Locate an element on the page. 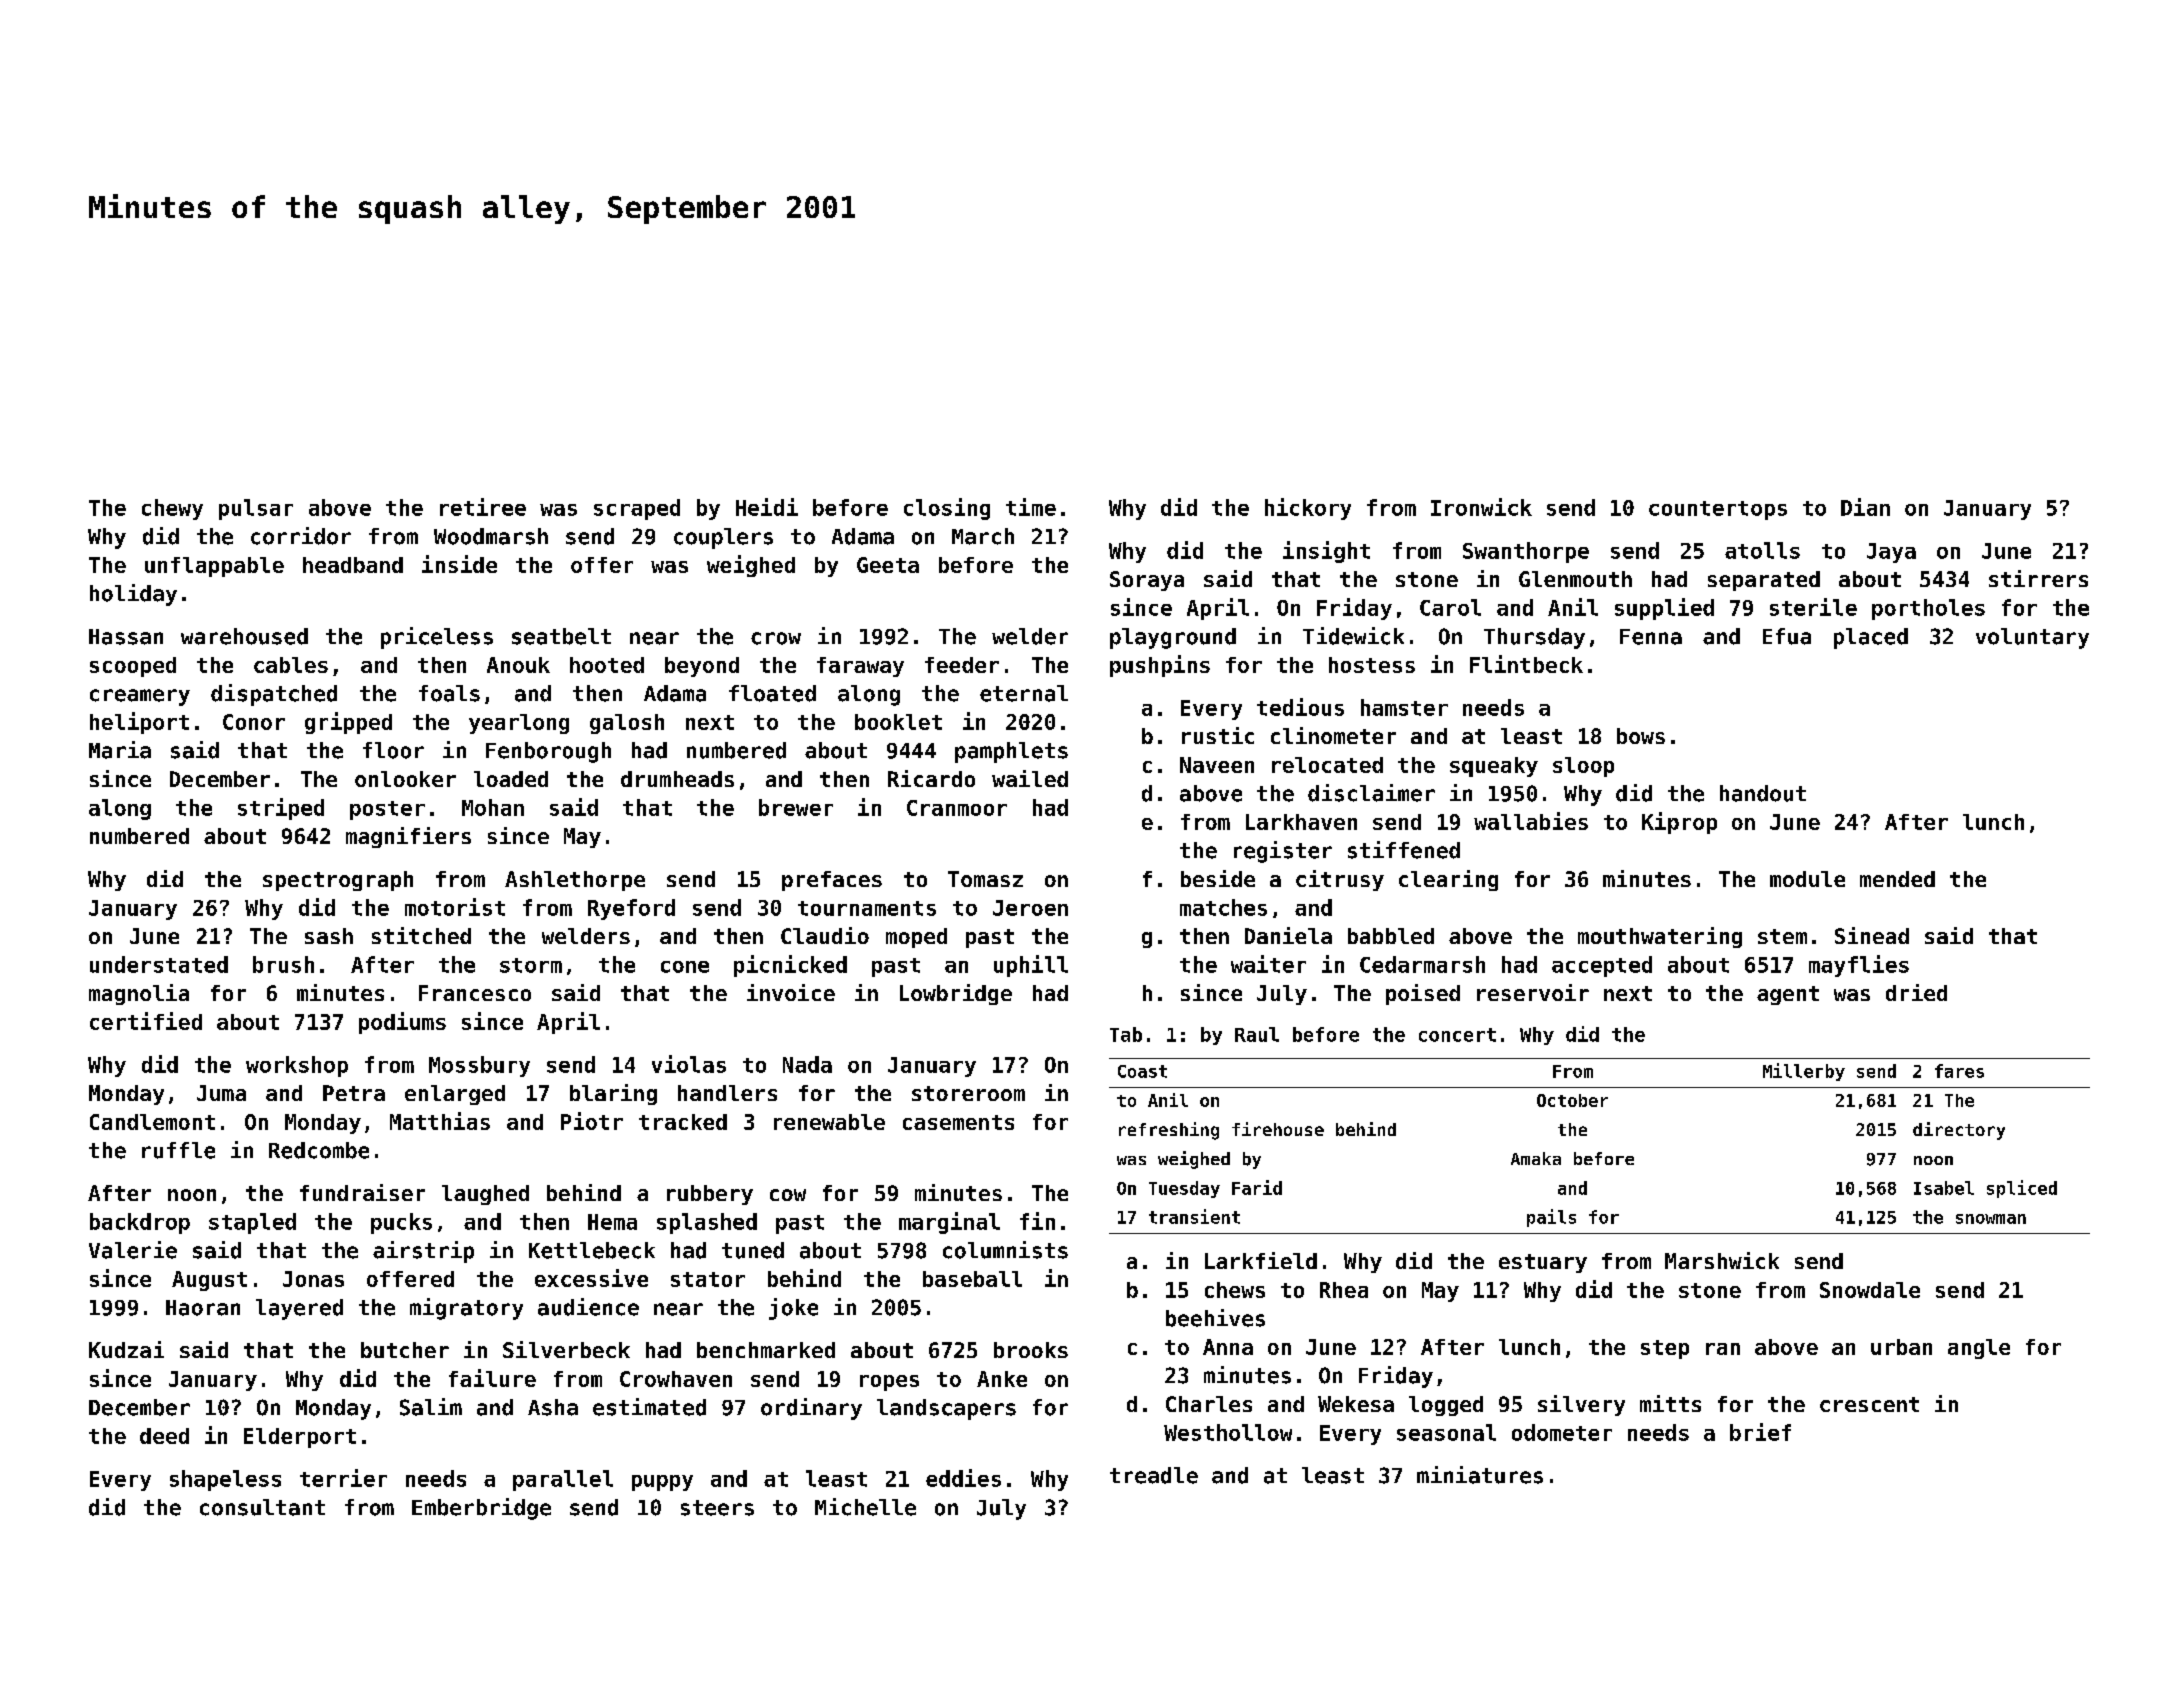 This image has width=2178, height=1683. directory is located at coordinates (1959, 1131).
